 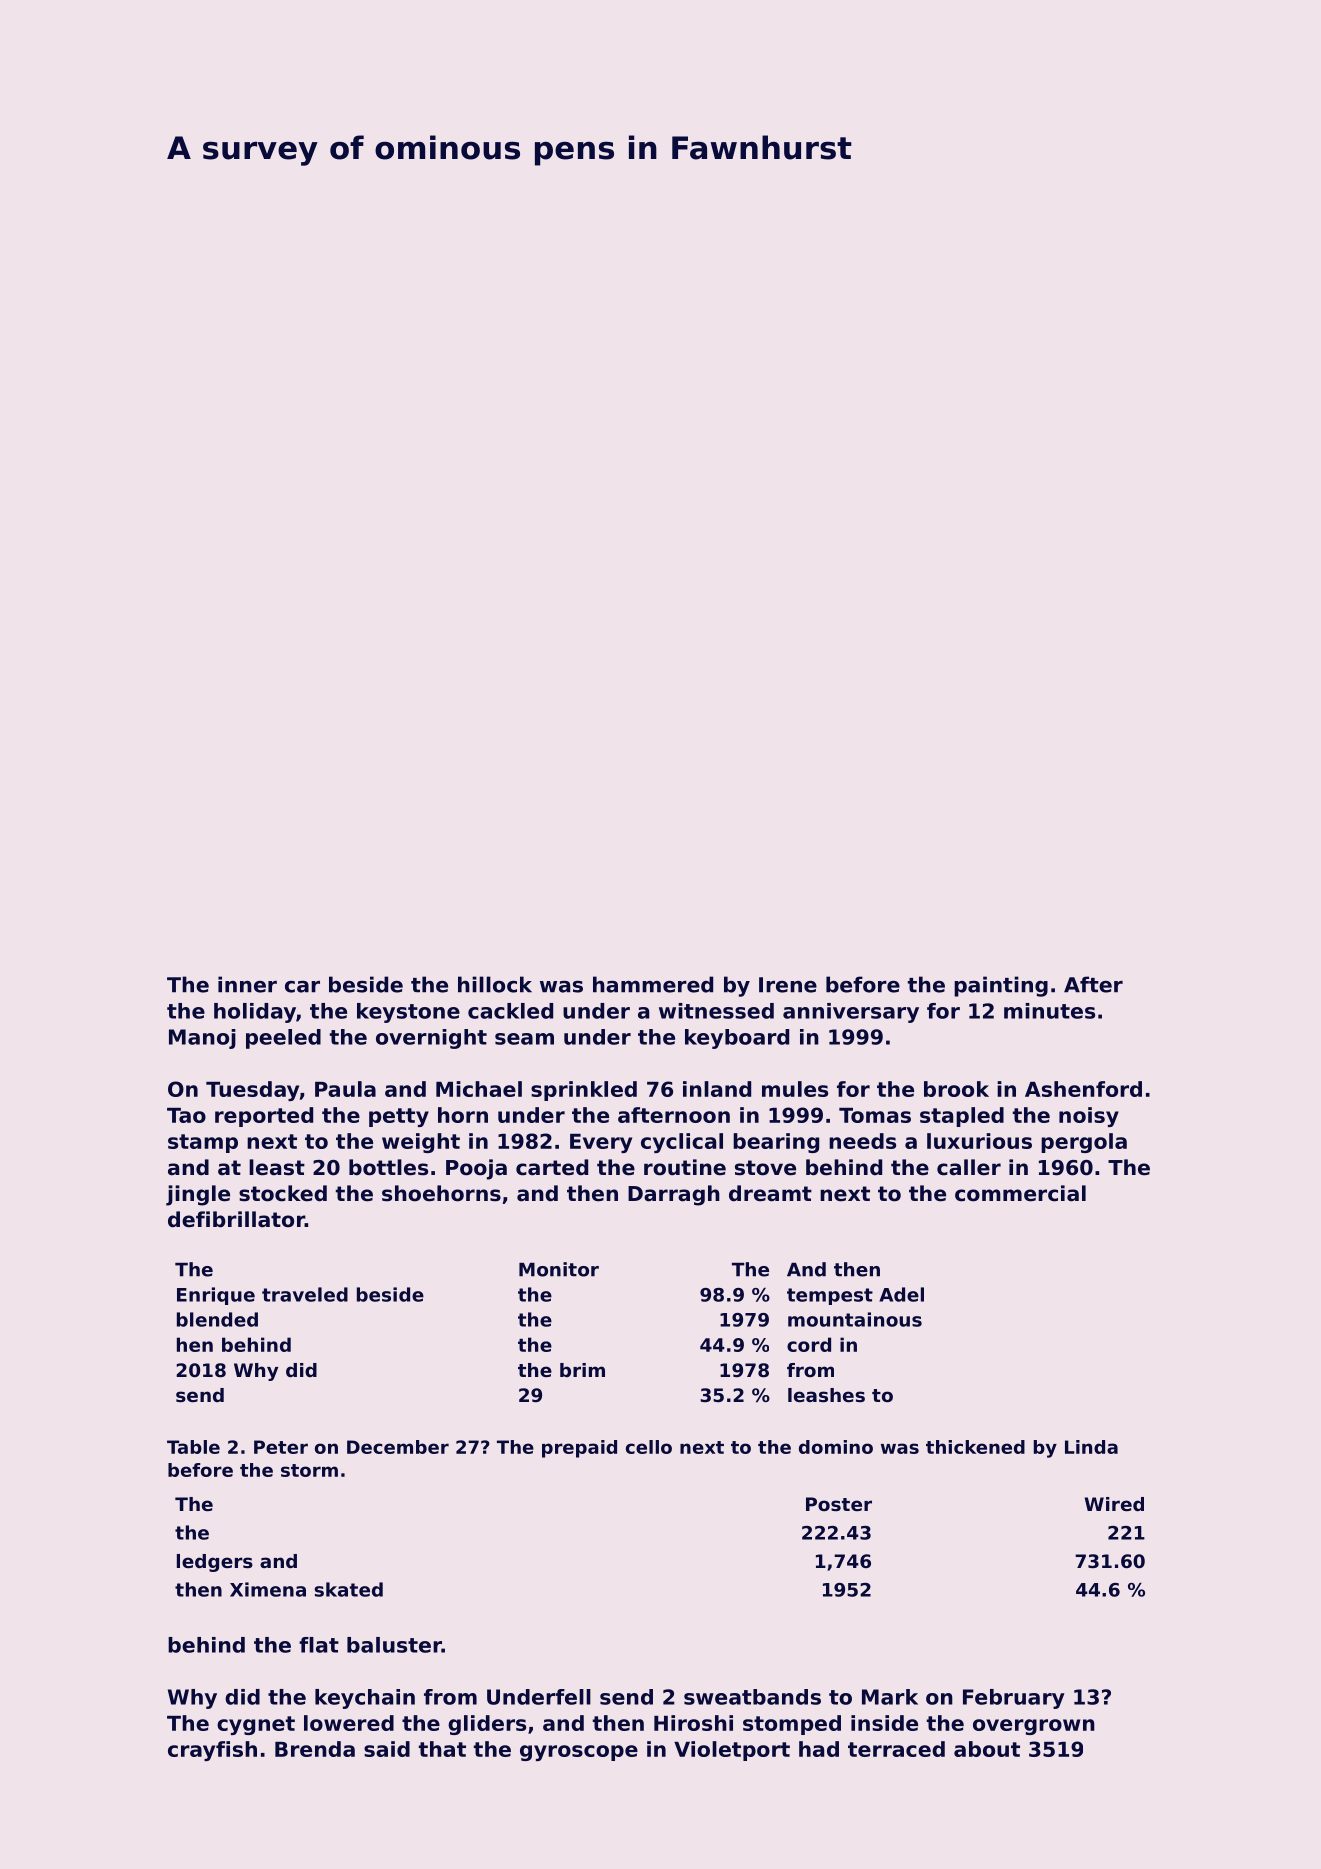 I want to click on leashes, so click(x=826, y=1395).
